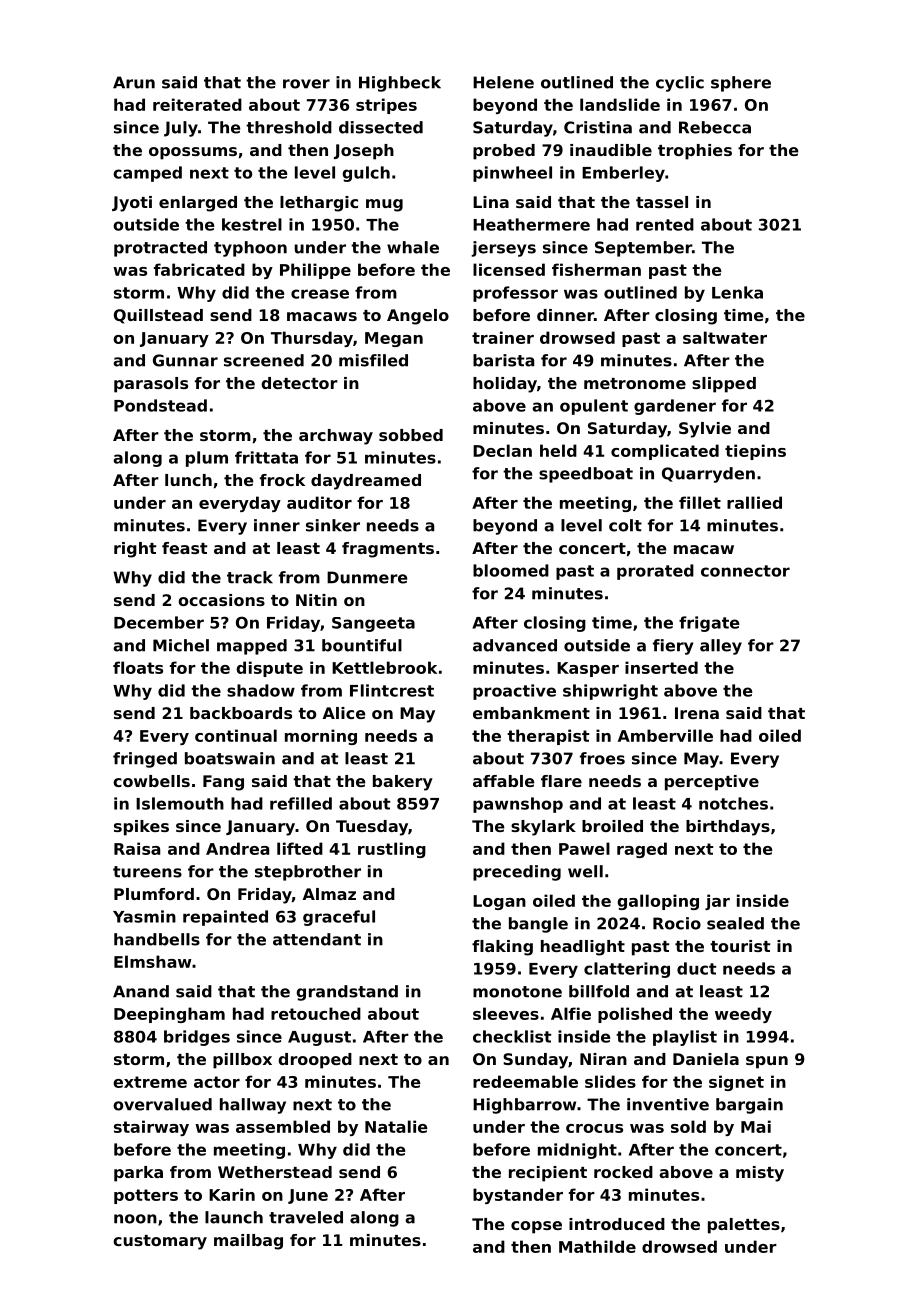  I want to click on retouched, so click(316, 1013).
